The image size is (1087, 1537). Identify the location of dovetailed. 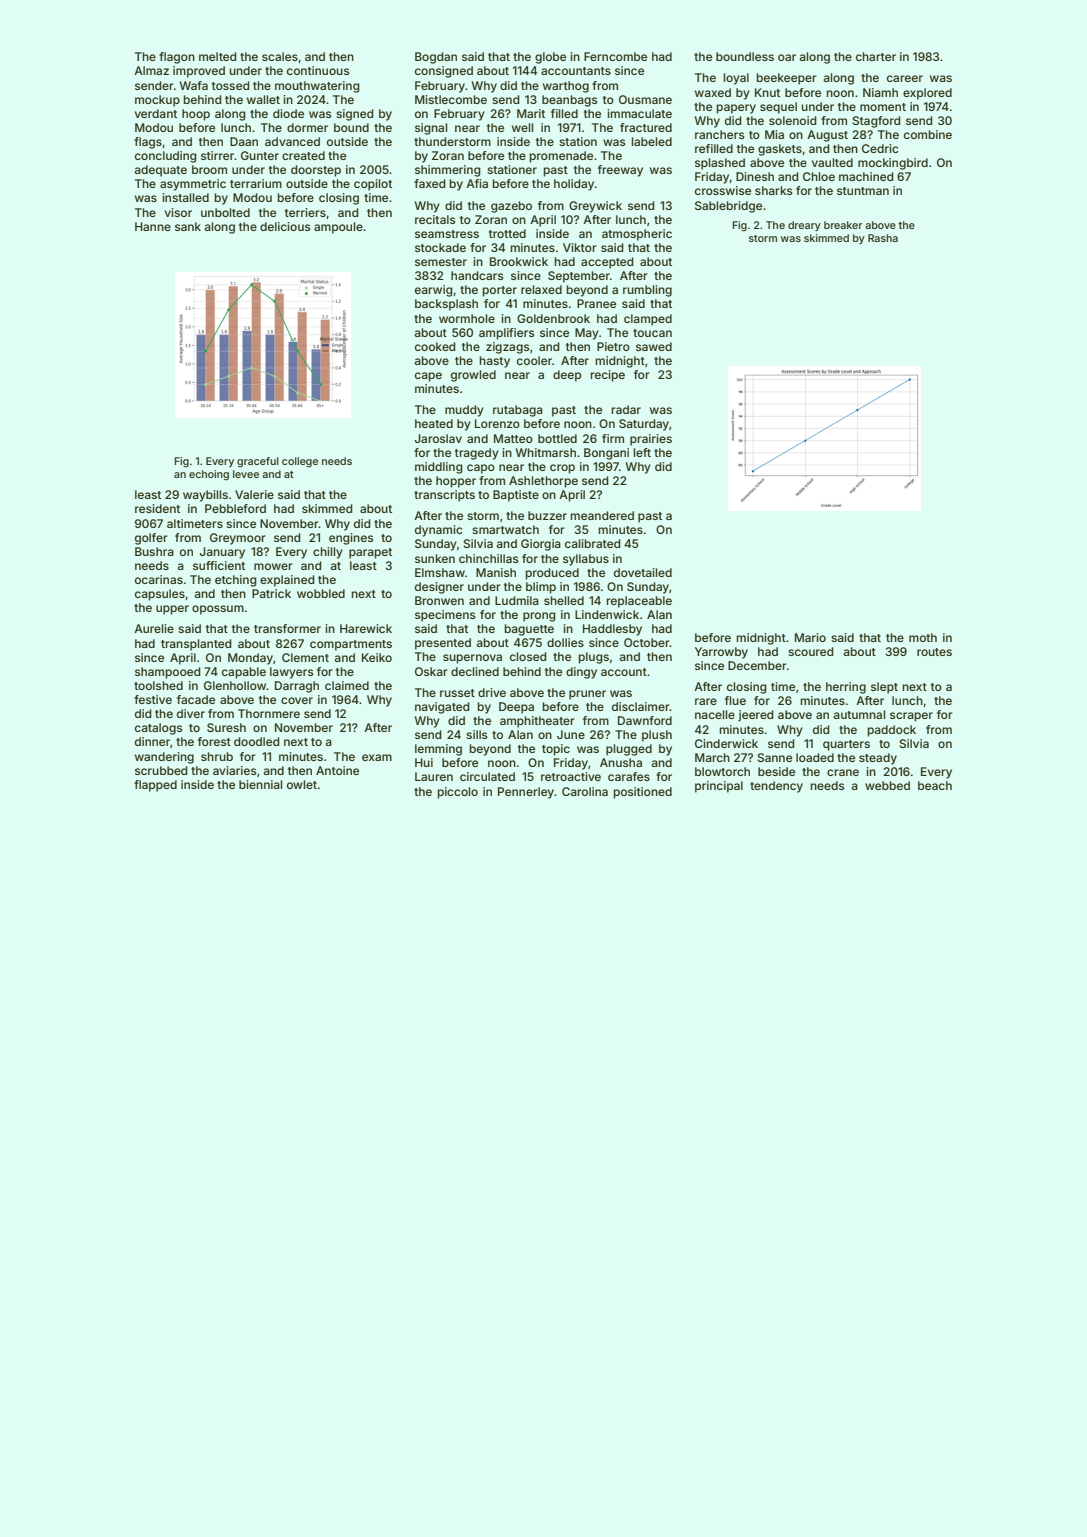
(643, 572).
